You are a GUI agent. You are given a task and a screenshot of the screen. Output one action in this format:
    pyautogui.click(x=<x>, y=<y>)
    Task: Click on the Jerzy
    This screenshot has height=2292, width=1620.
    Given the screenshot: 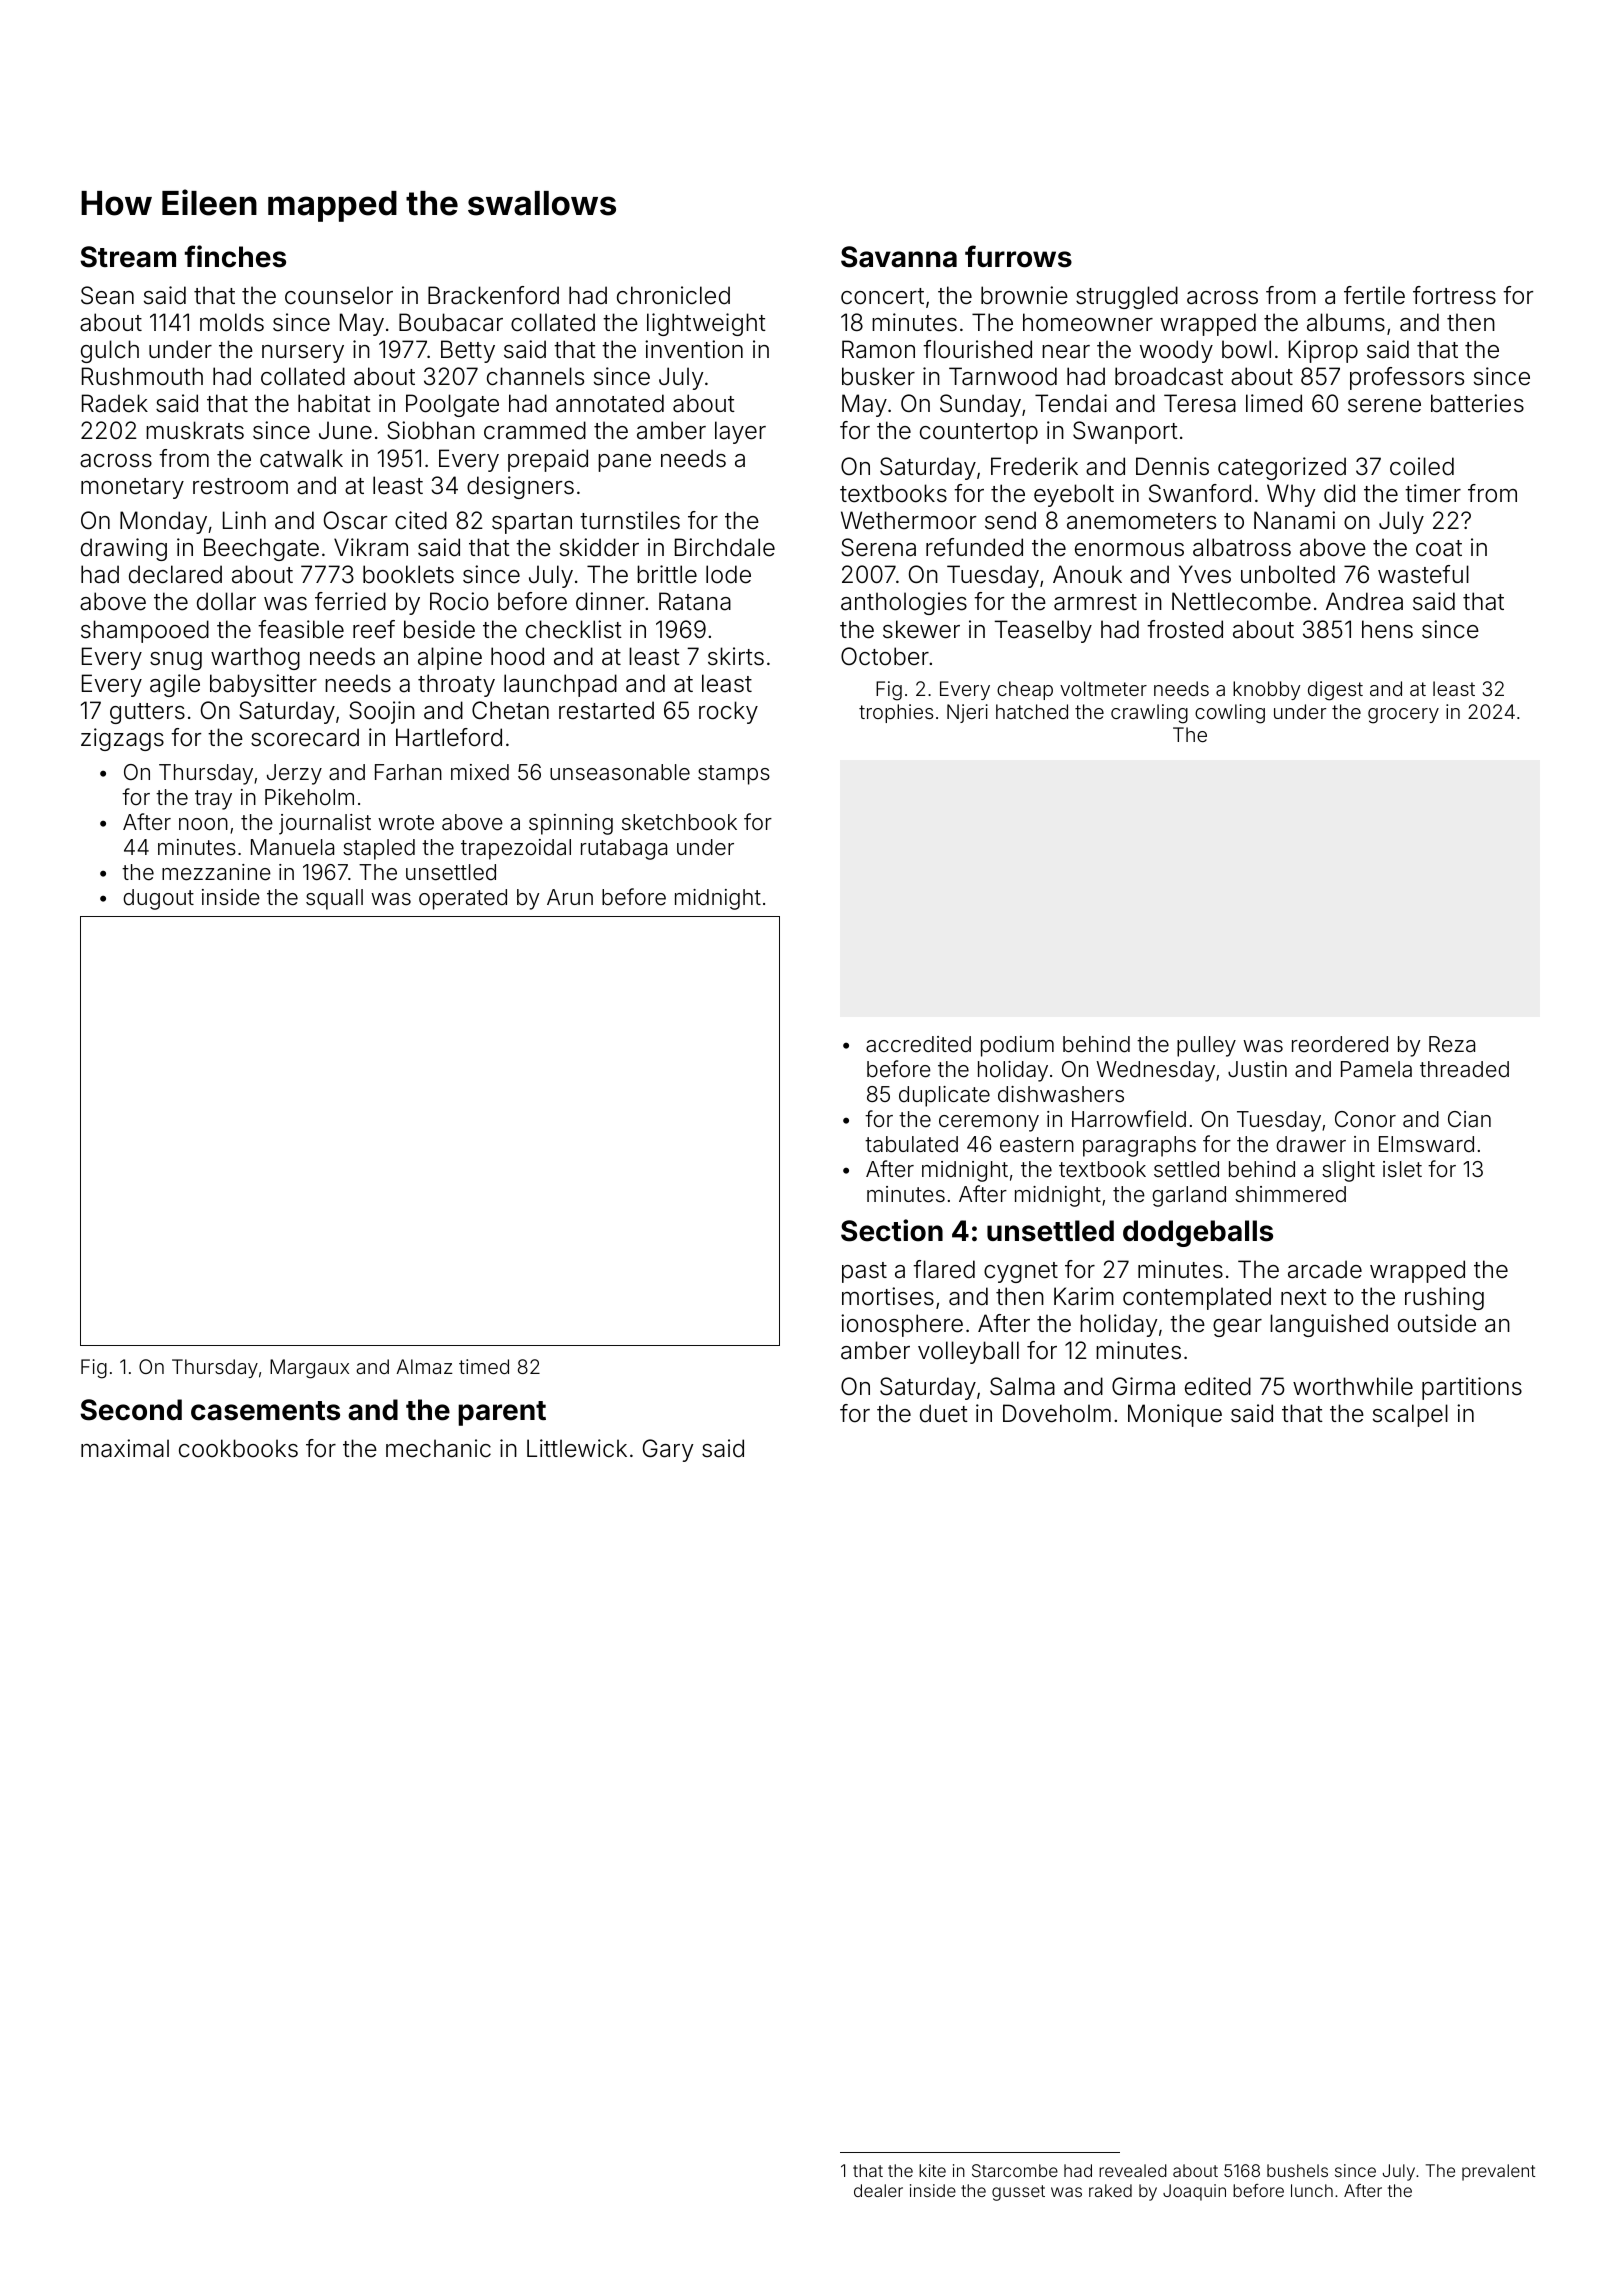 What is the action you would take?
    pyautogui.click(x=294, y=774)
